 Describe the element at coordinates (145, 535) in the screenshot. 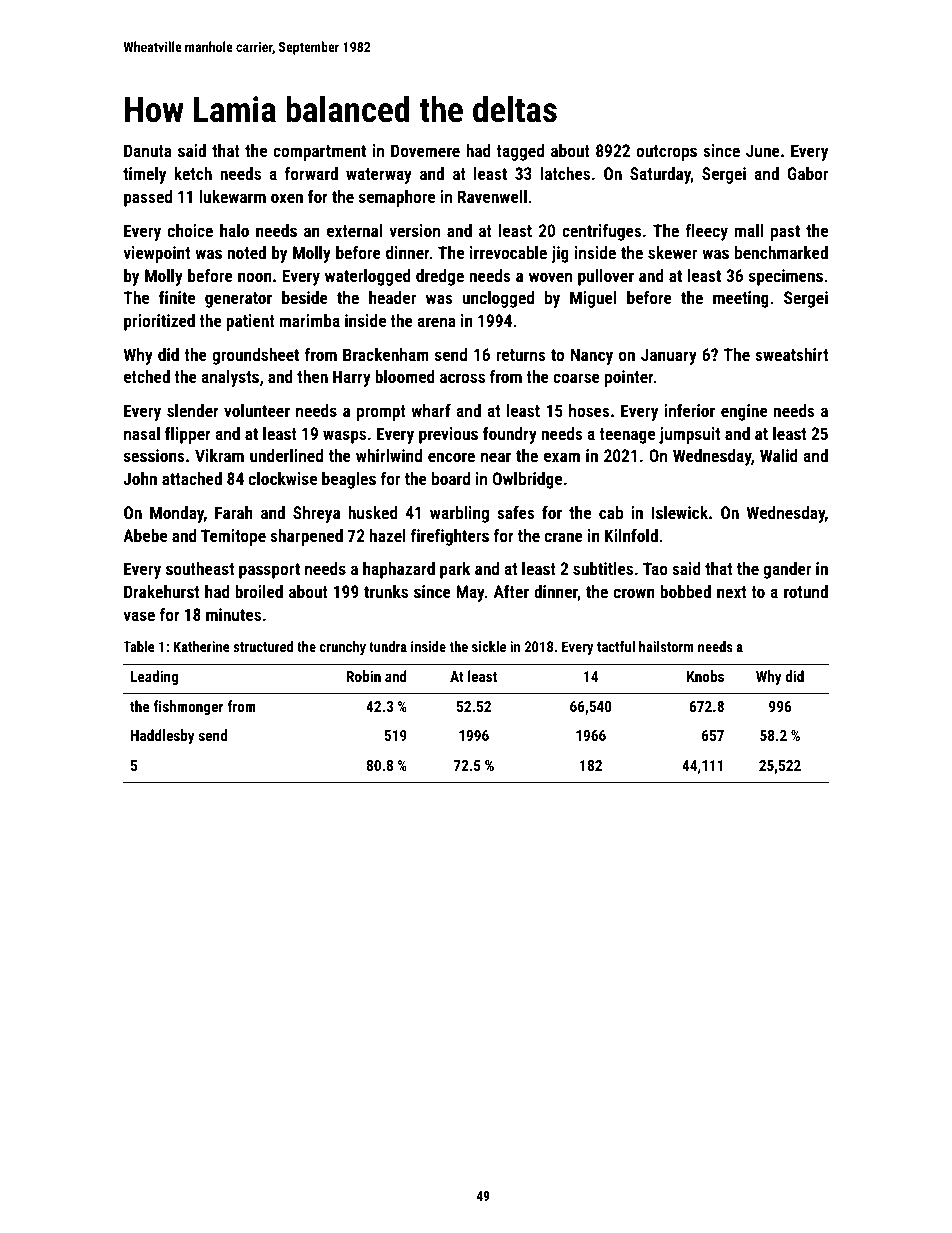

I see `Abebe` at that location.
